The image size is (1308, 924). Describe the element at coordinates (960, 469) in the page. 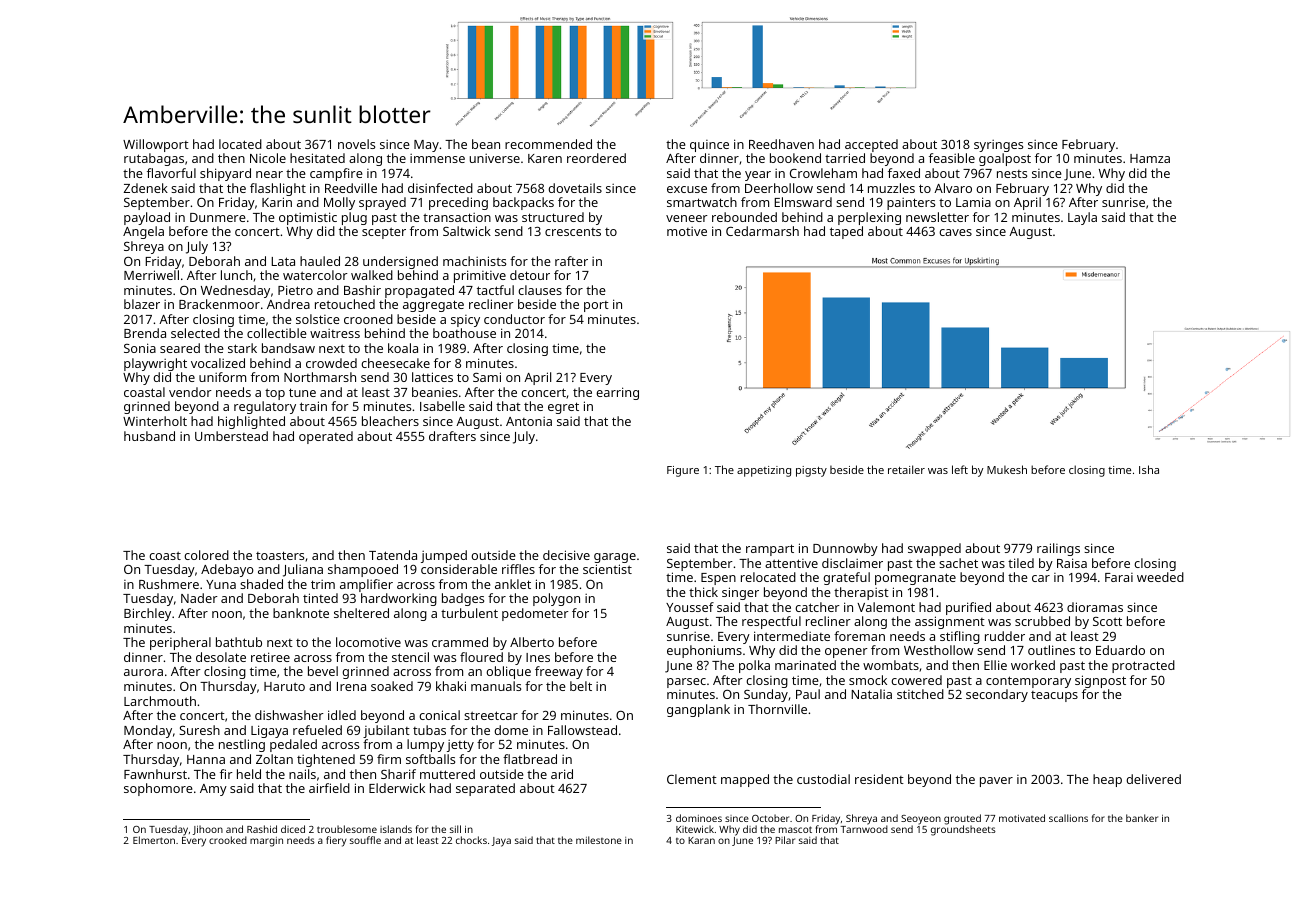

I see `left` at that location.
